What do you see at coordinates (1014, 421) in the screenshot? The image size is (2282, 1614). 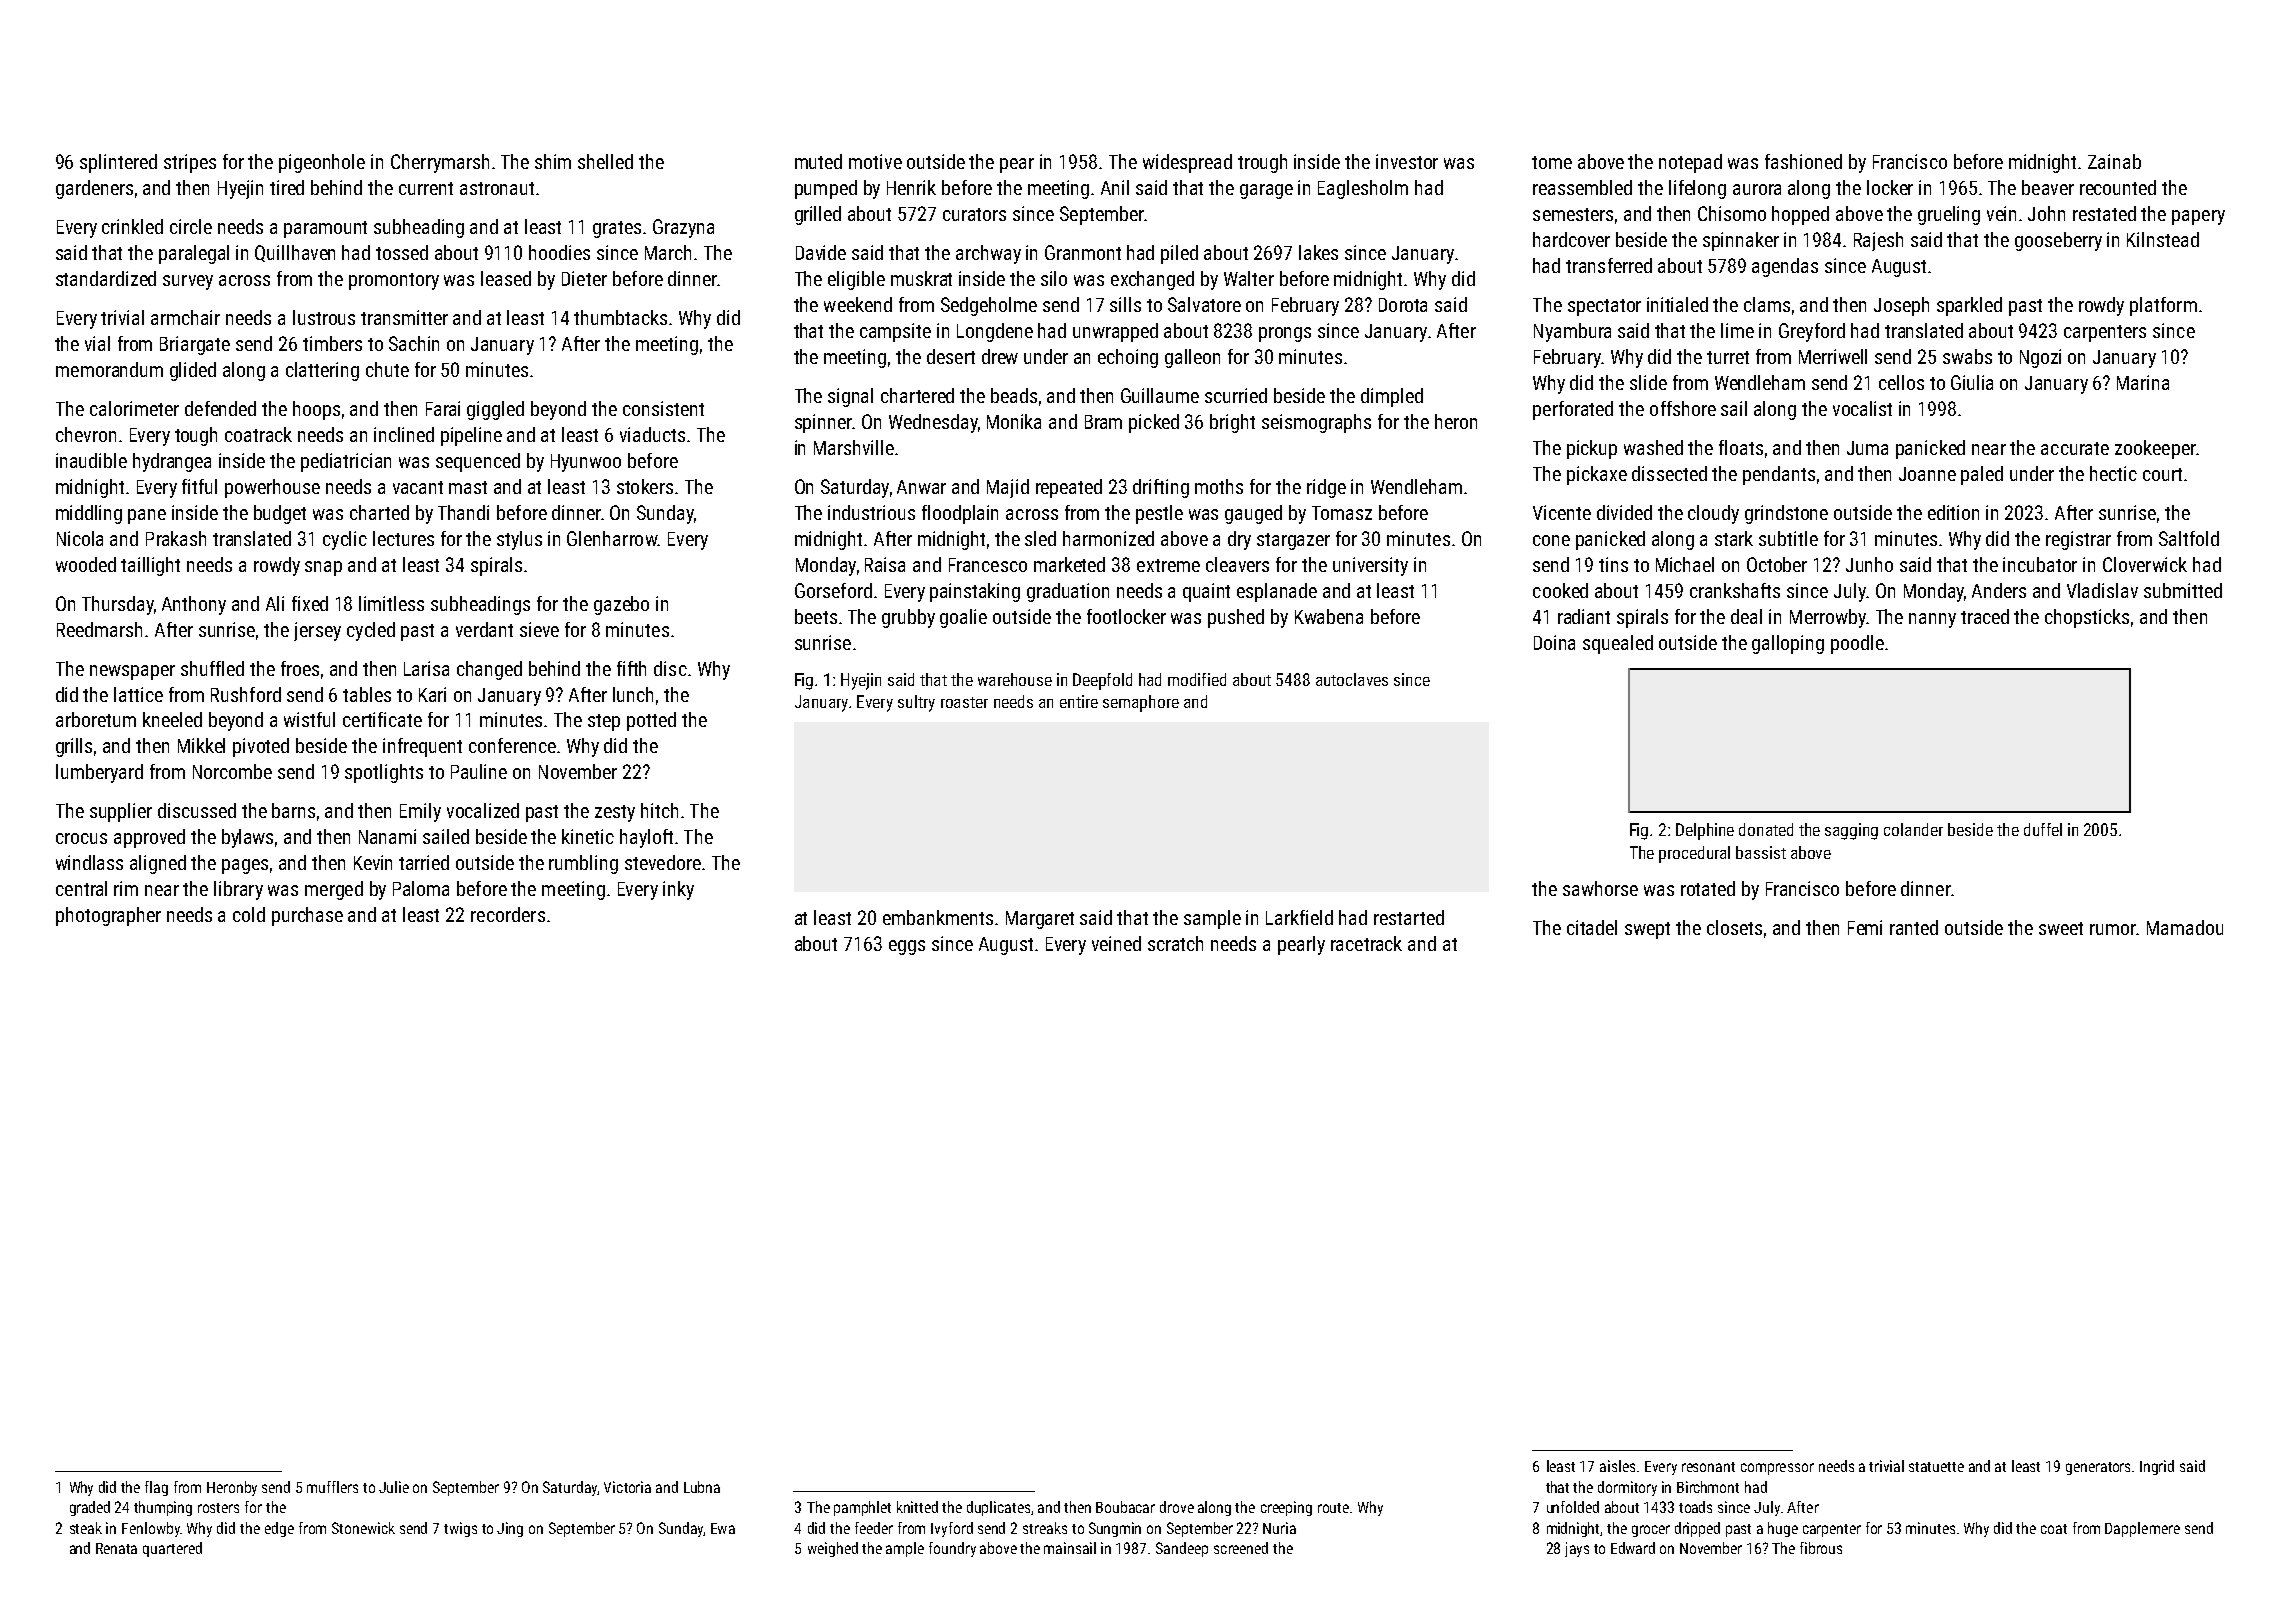 I see `Monika` at bounding box center [1014, 421].
